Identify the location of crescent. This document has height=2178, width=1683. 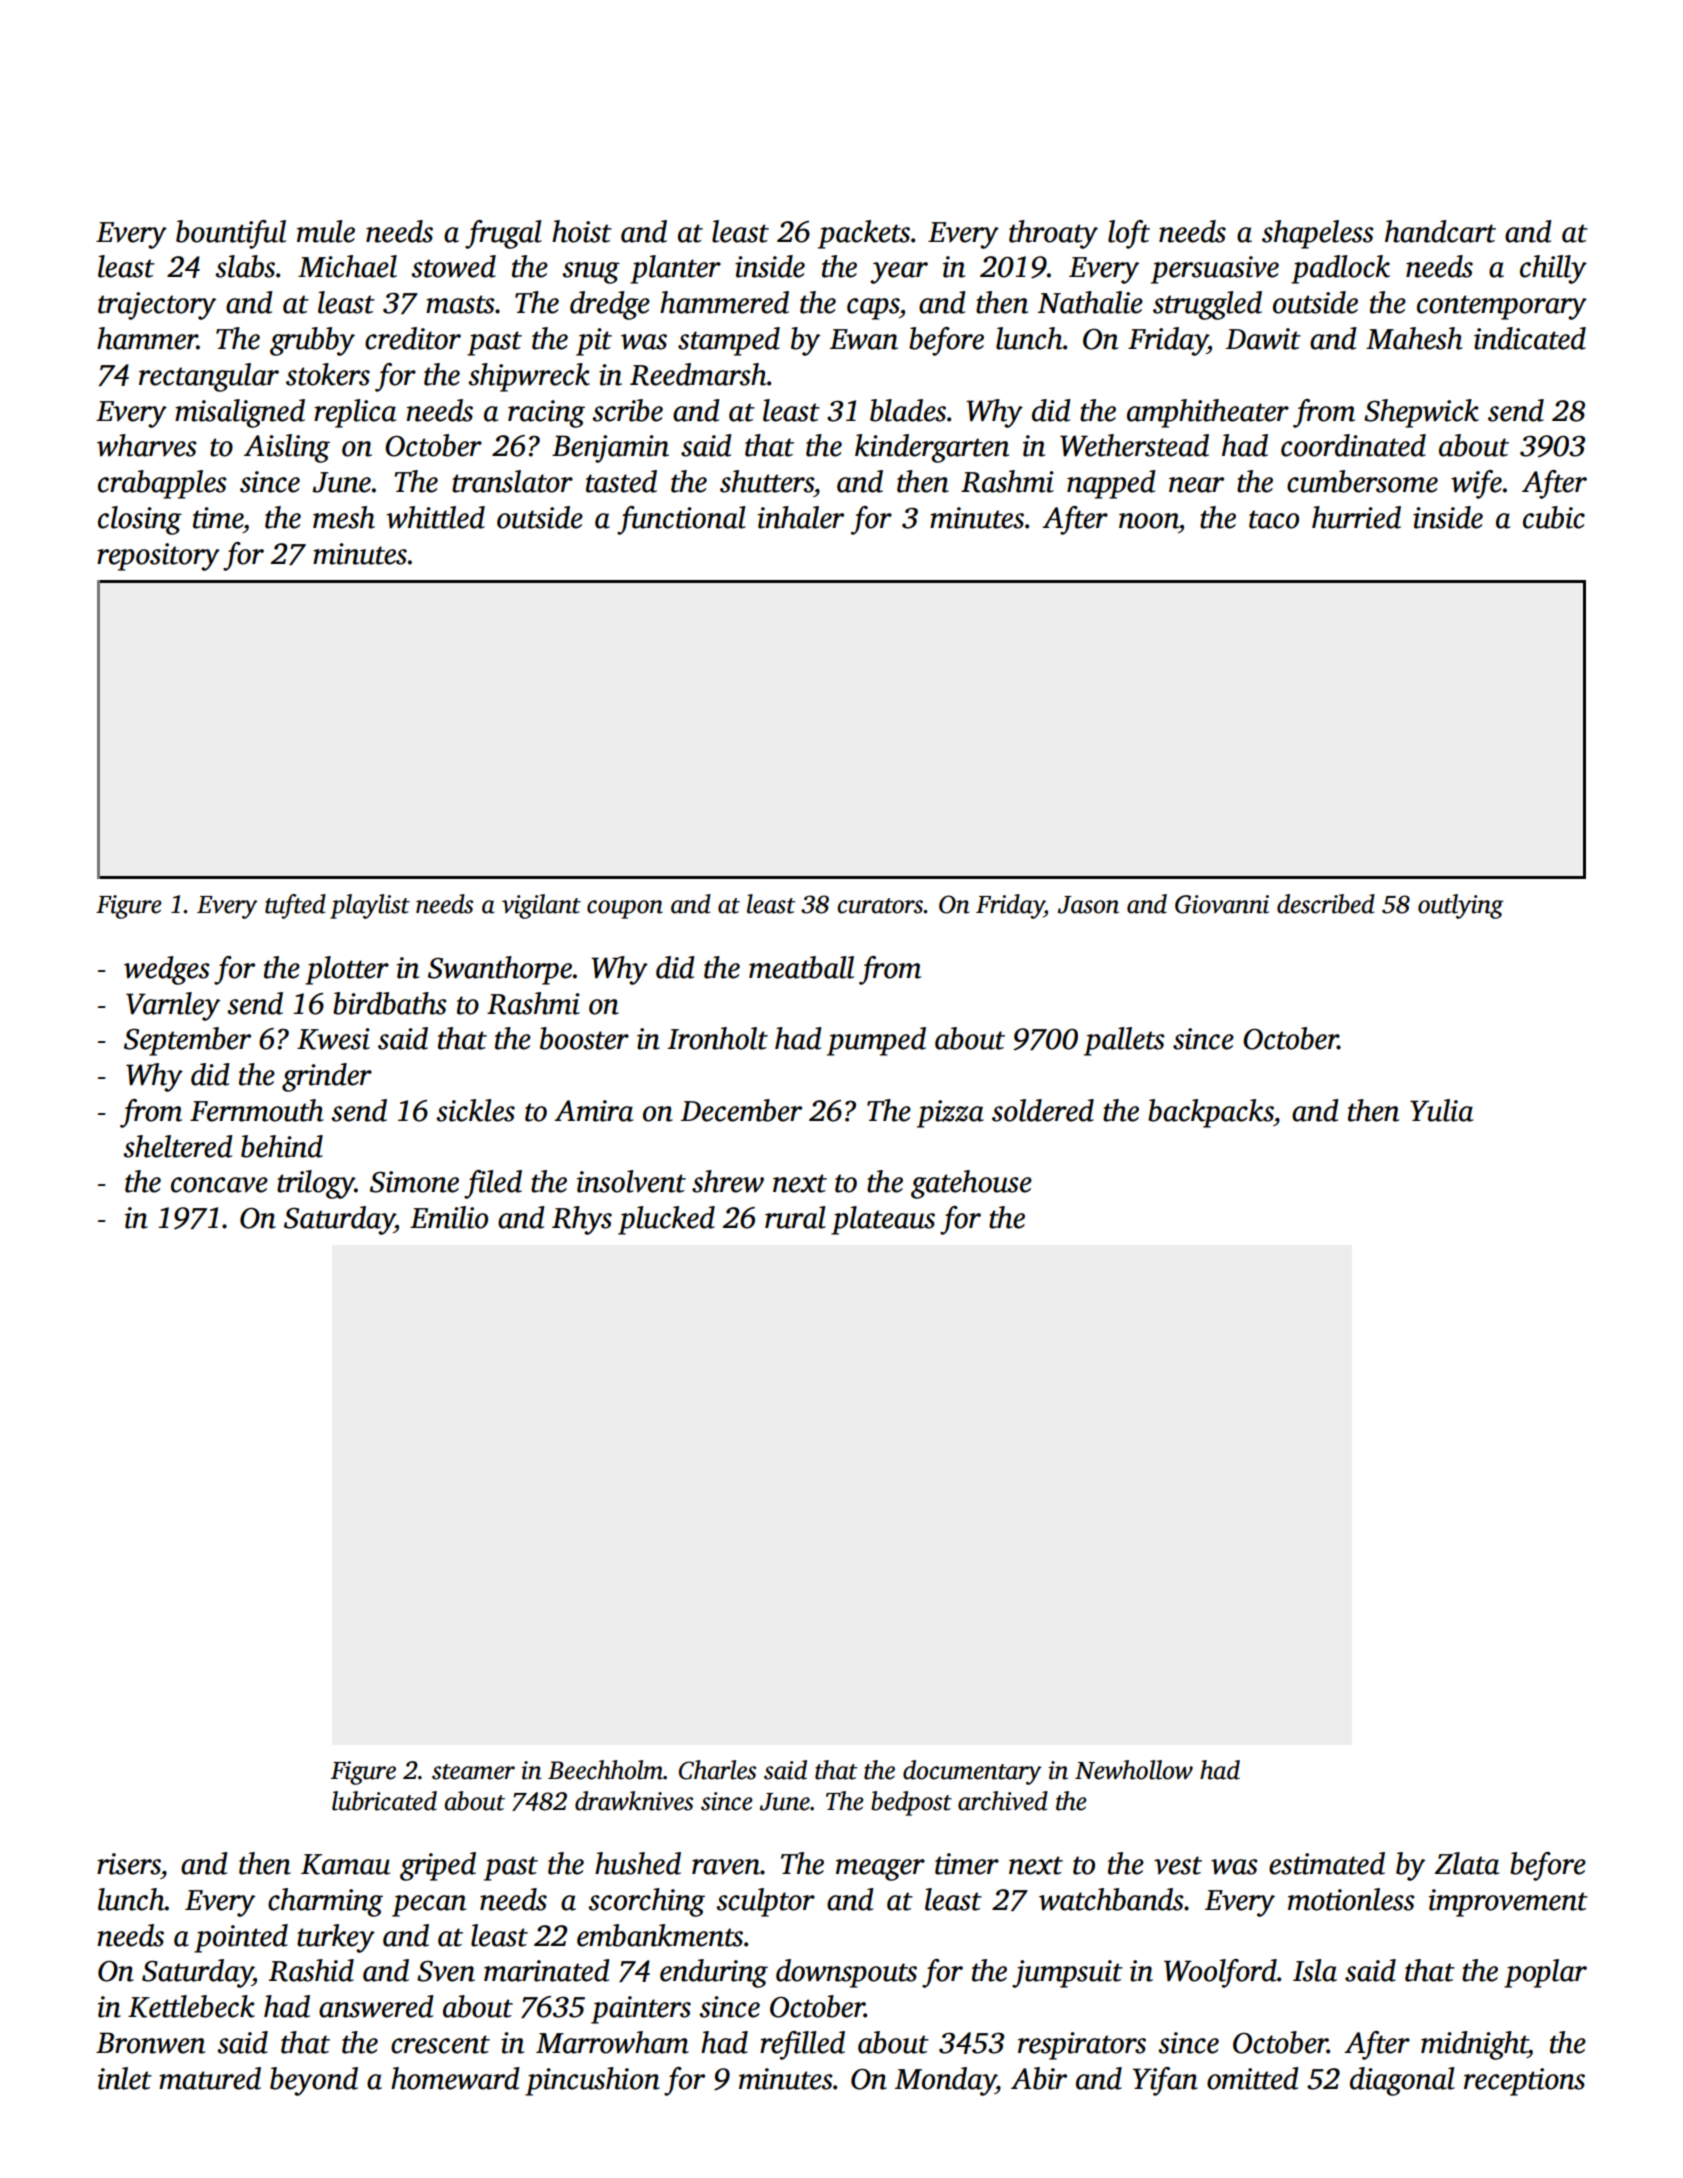
(440, 2044).
